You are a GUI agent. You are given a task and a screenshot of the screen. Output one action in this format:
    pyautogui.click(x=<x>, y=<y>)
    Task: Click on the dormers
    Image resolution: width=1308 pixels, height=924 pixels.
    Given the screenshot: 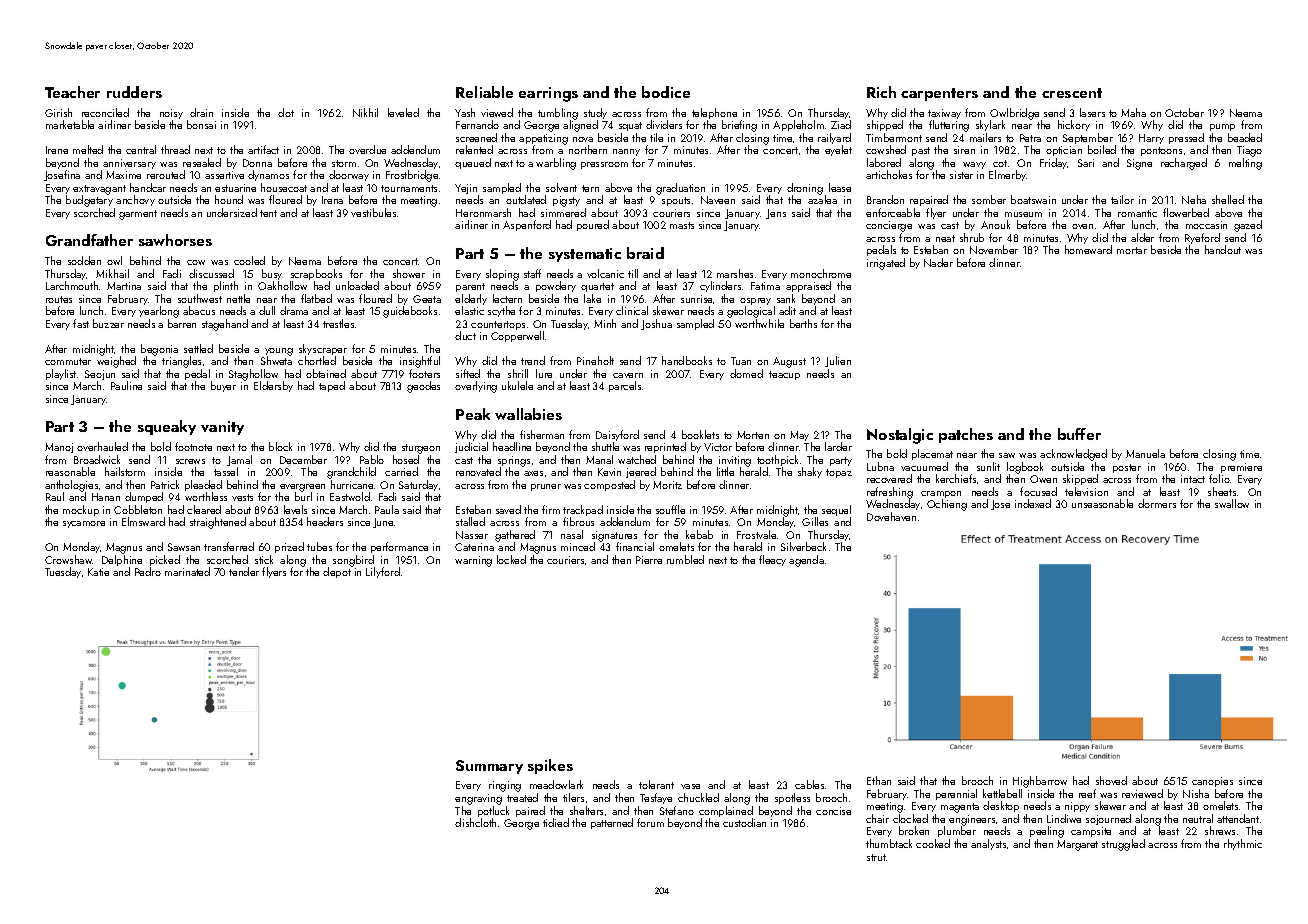 What is the action you would take?
    pyautogui.click(x=1157, y=503)
